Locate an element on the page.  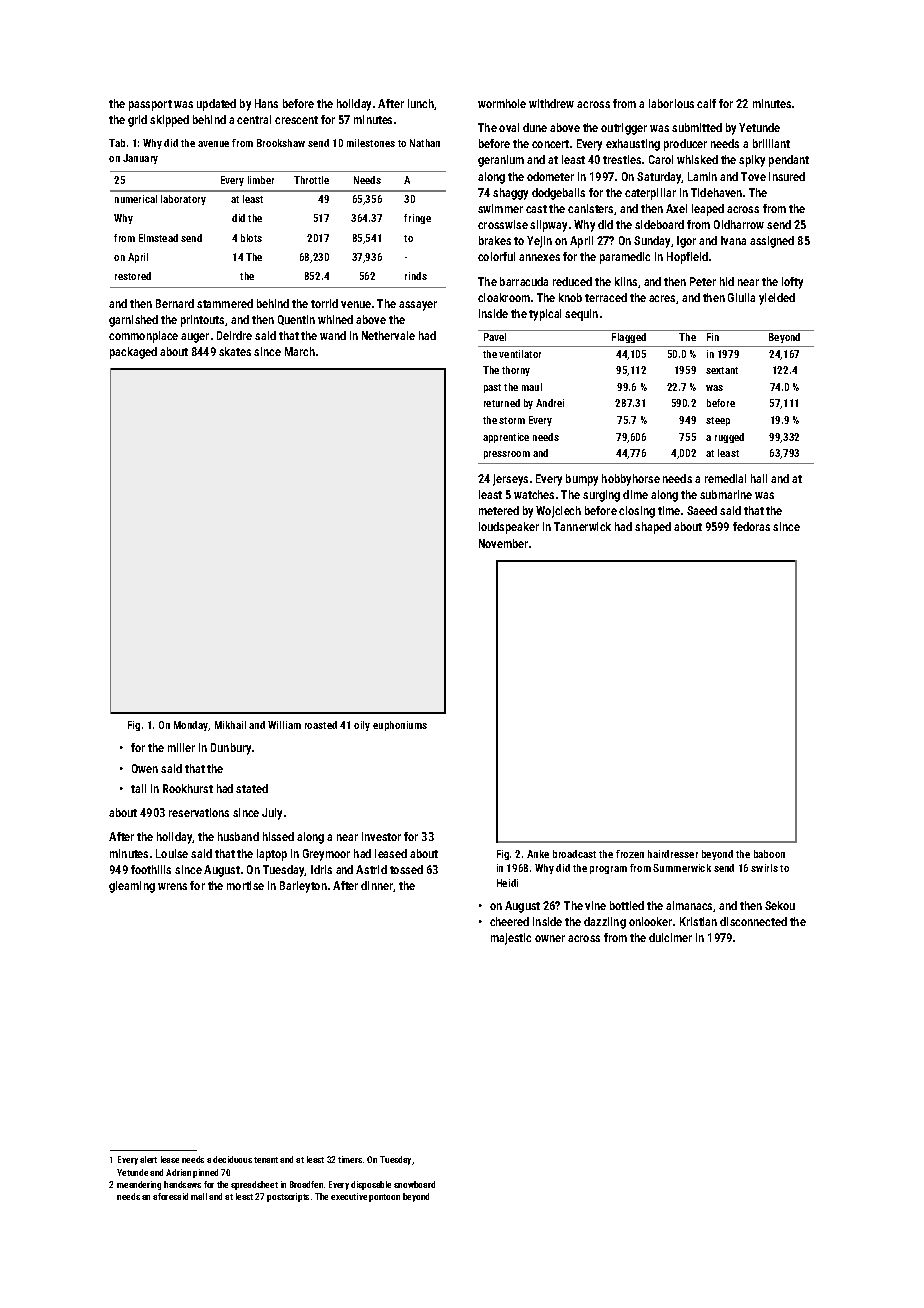
mall is located at coordinates (199, 1196).
